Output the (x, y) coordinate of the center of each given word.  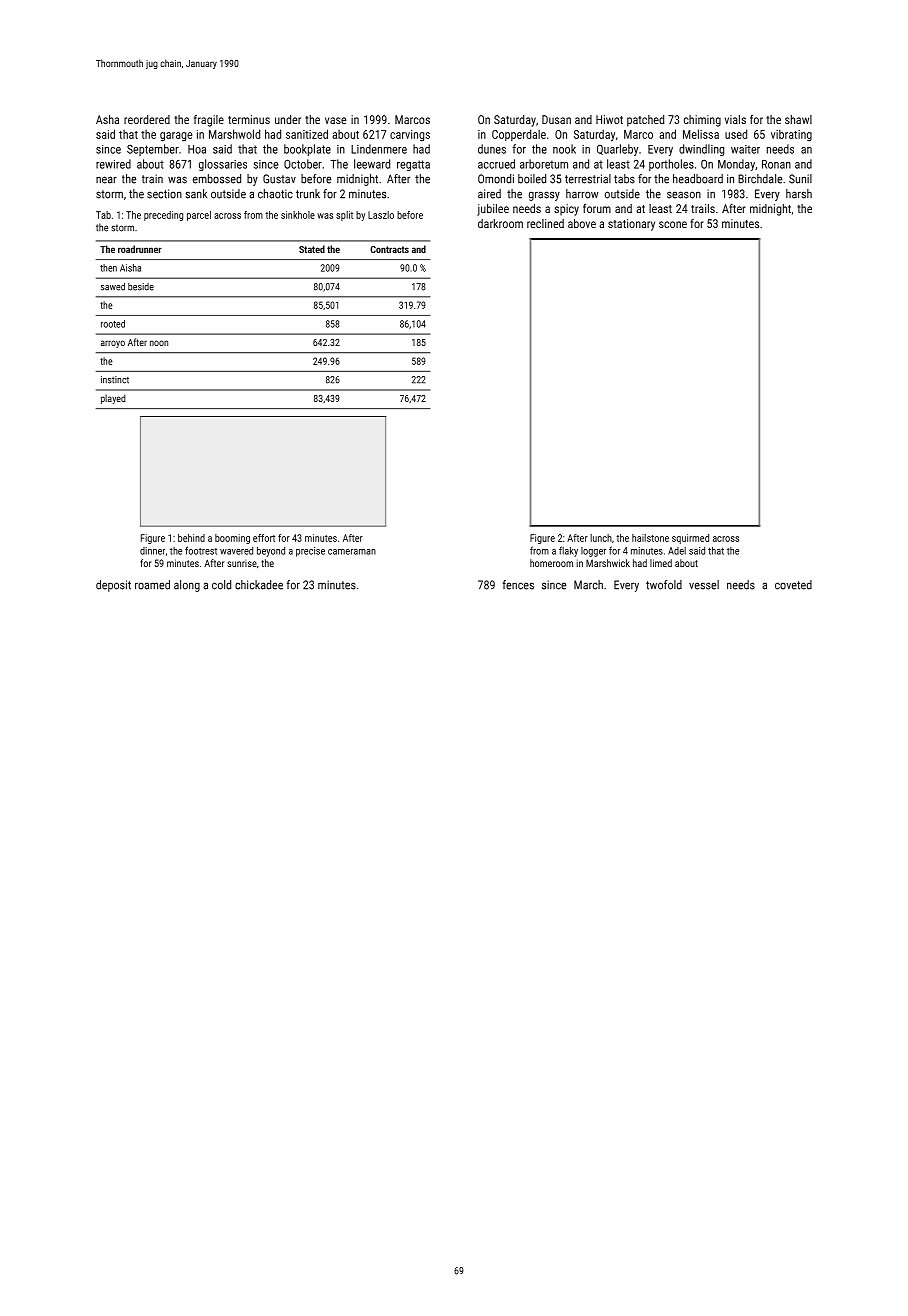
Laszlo (381, 215)
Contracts (389, 249)
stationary (631, 225)
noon (159, 343)
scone (673, 224)
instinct (115, 380)
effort (264, 538)
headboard (698, 179)
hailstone (650, 538)
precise (310, 552)
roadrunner (140, 249)
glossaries (223, 165)
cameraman (352, 552)
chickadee (259, 585)
